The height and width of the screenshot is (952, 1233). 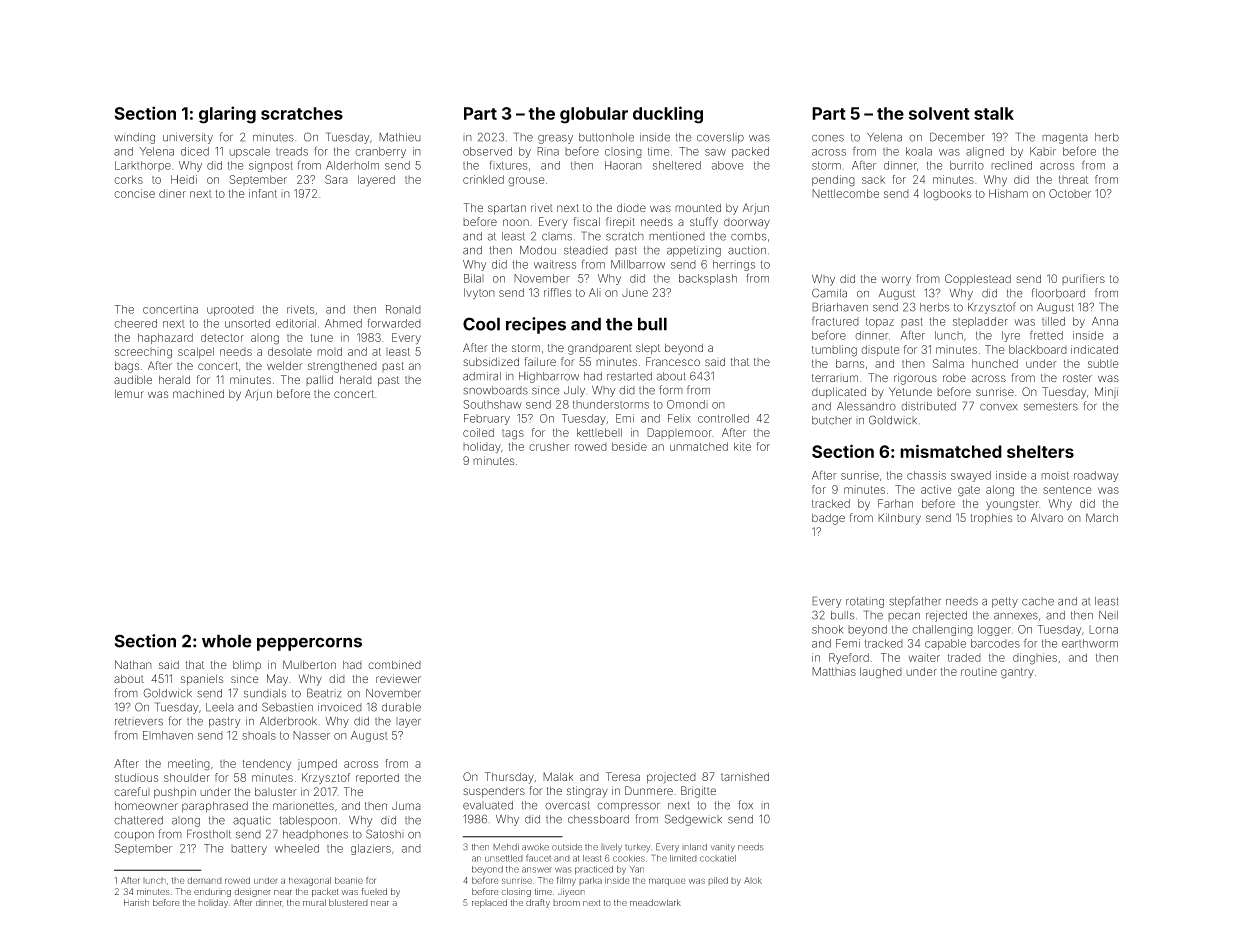 I want to click on crusher, so click(x=549, y=446).
